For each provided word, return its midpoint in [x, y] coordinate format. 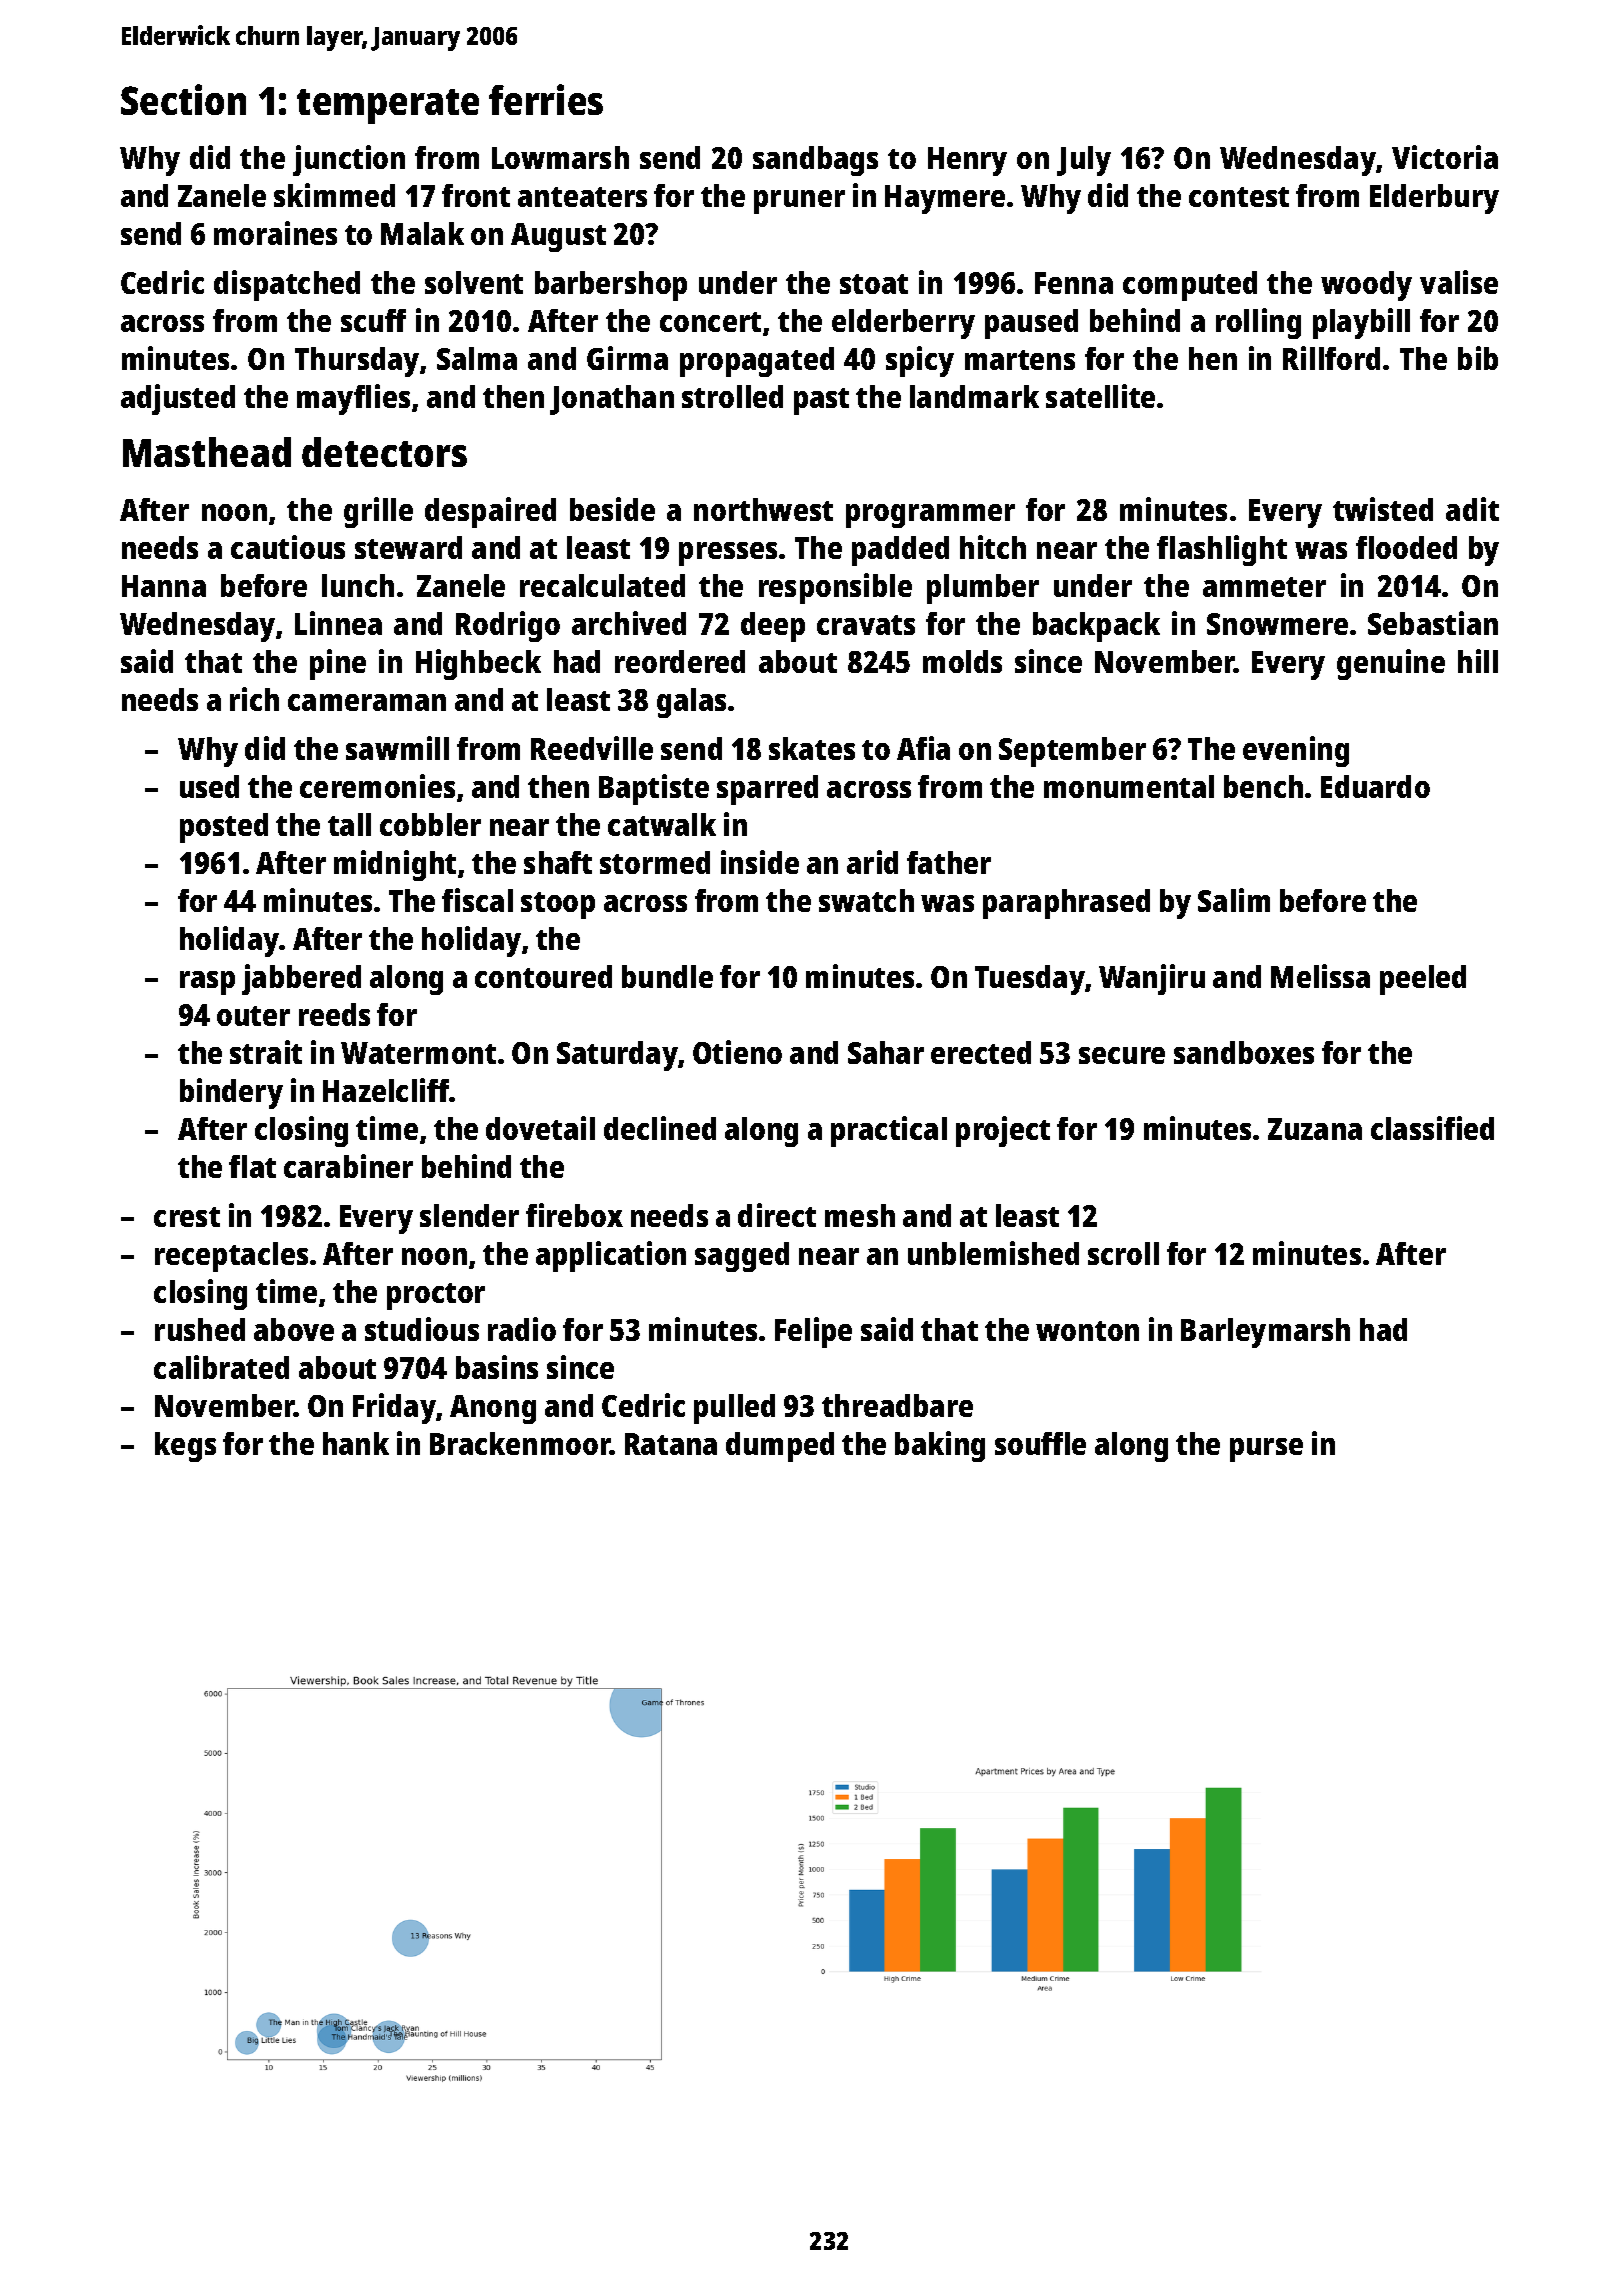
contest [1239, 197]
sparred [767, 790]
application [611, 1256]
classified [1432, 1128]
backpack [1096, 627]
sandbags [815, 161]
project [1003, 1131]
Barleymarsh [1265, 1333]
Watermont [418, 1053]
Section [183, 99]
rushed [200, 1329]
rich [254, 699]
